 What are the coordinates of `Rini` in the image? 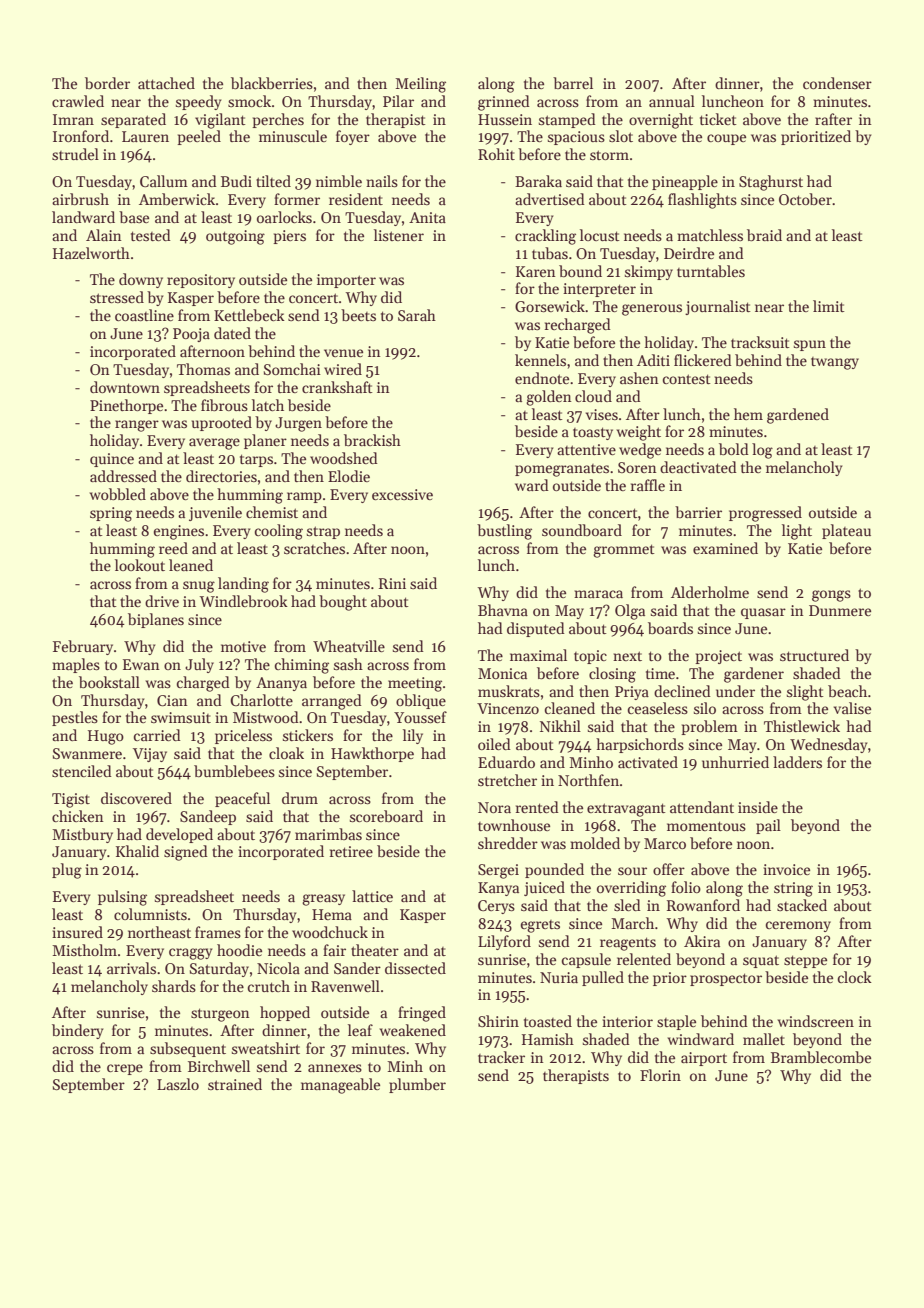 It's located at (392, 583).
